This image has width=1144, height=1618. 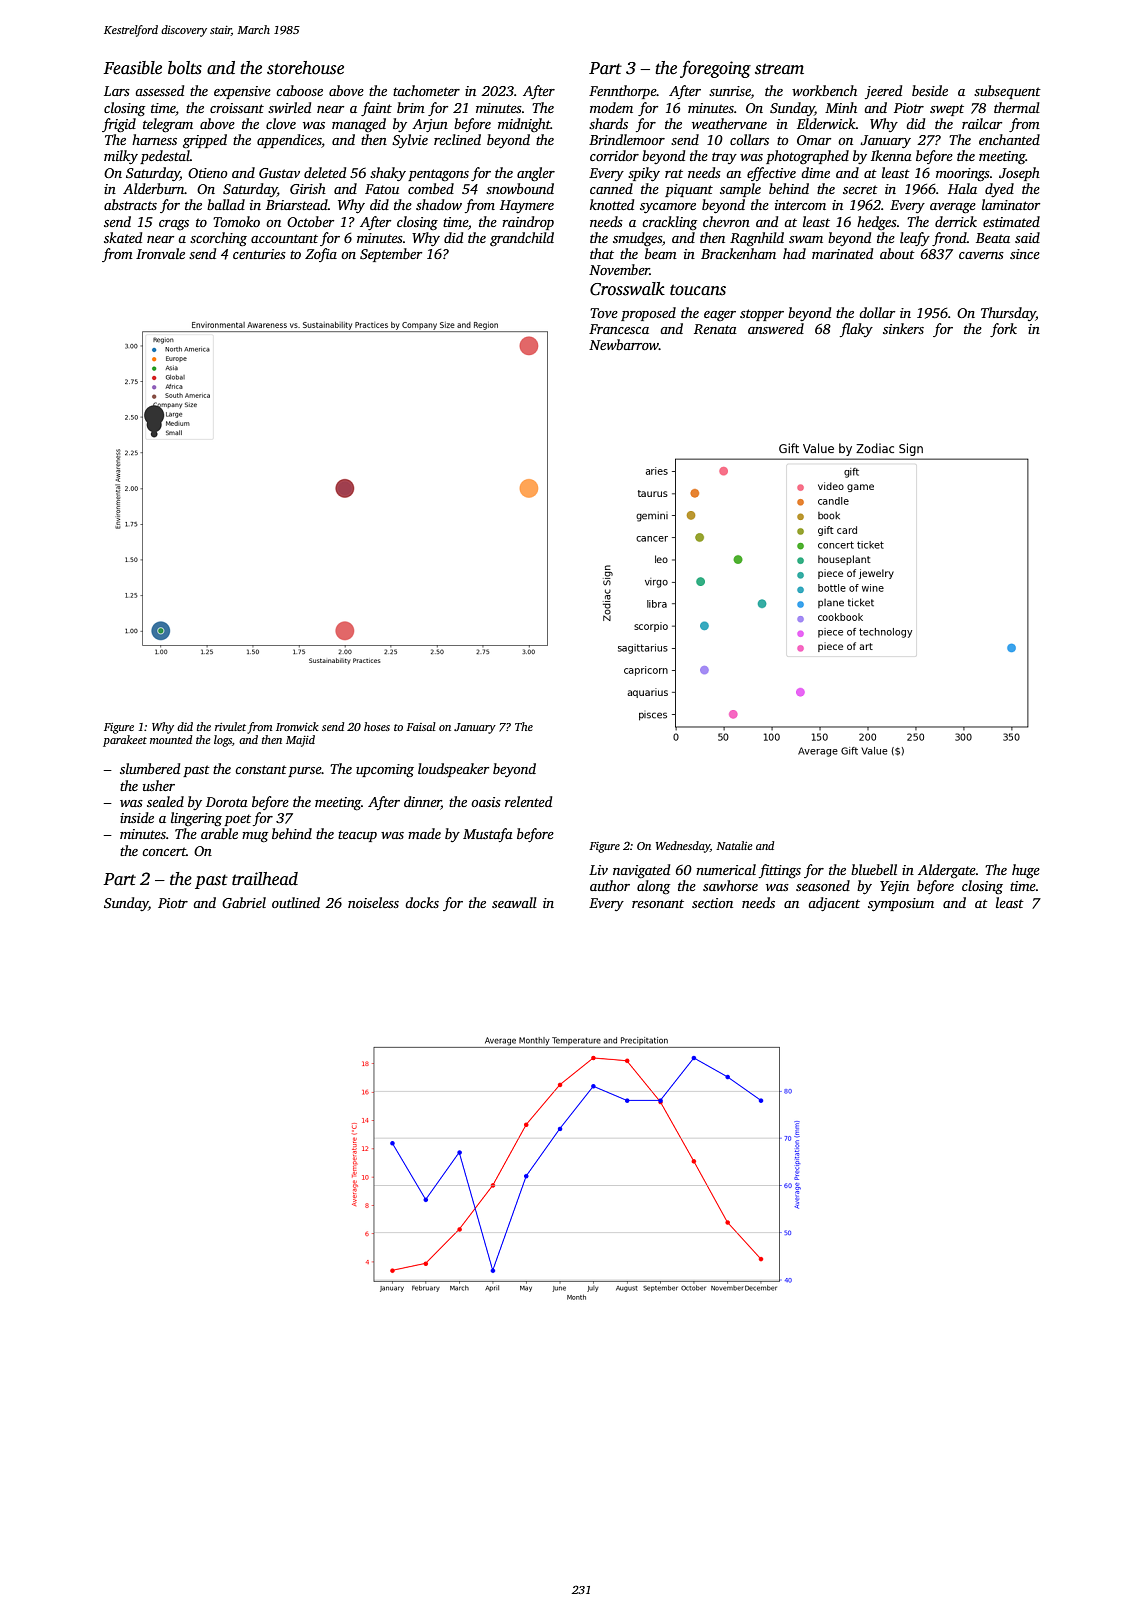 What do you see at coordinates (982, 123) in the image?
I see `railcar` at bounding box center [982, 123].
